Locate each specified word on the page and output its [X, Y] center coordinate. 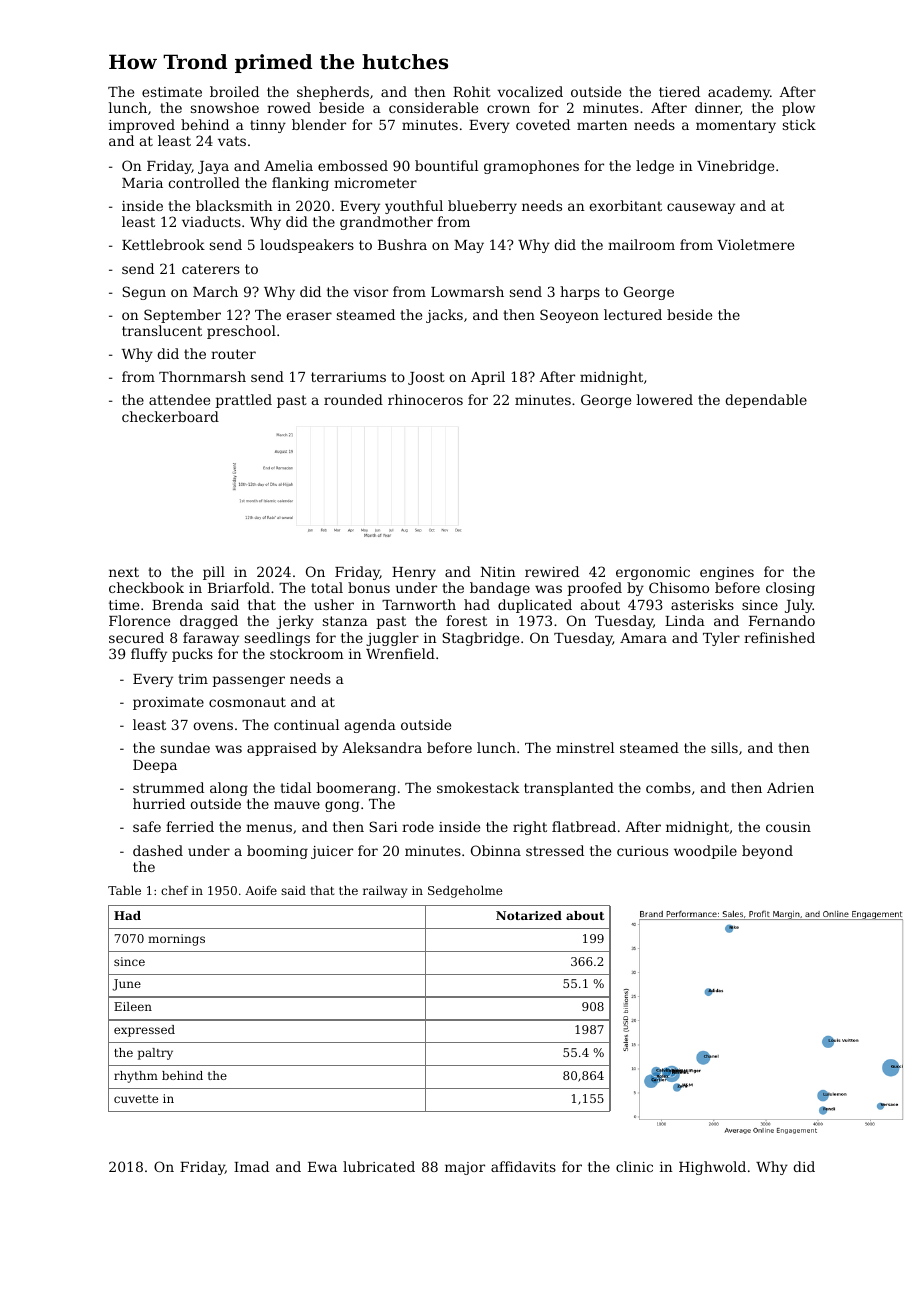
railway [385, 891]
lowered [665, 399]
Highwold [712, 1168]
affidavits [523, 1166]
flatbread [584, 826]
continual [306, 724]
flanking [300, 184]
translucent [162, 330]
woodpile [705, 852]
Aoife [261, 890]
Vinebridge [735, 167]
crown [508, 109]
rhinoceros [425, 399]
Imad [251, 1166]
